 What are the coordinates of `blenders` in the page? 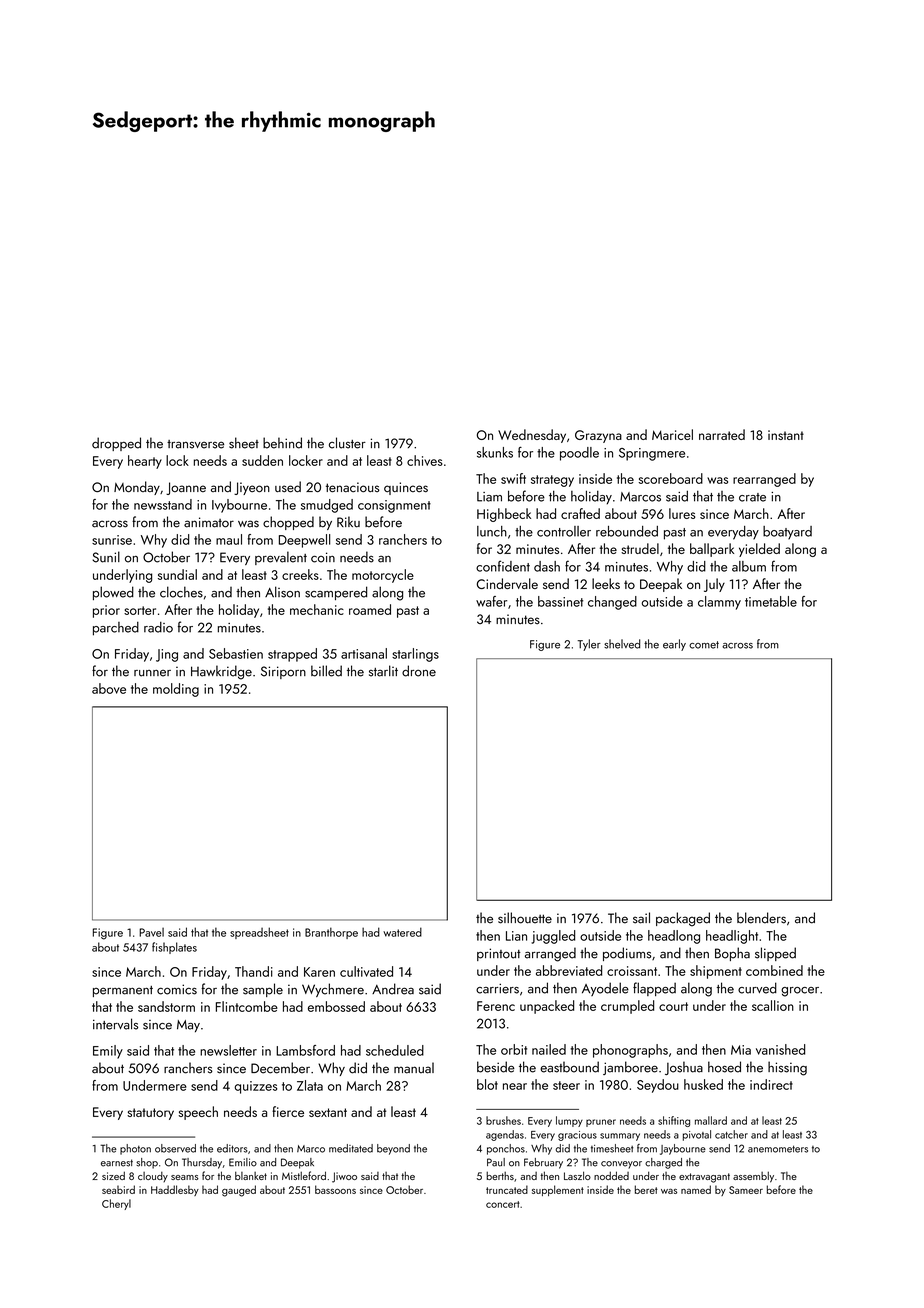 It's located at (761, 918).
